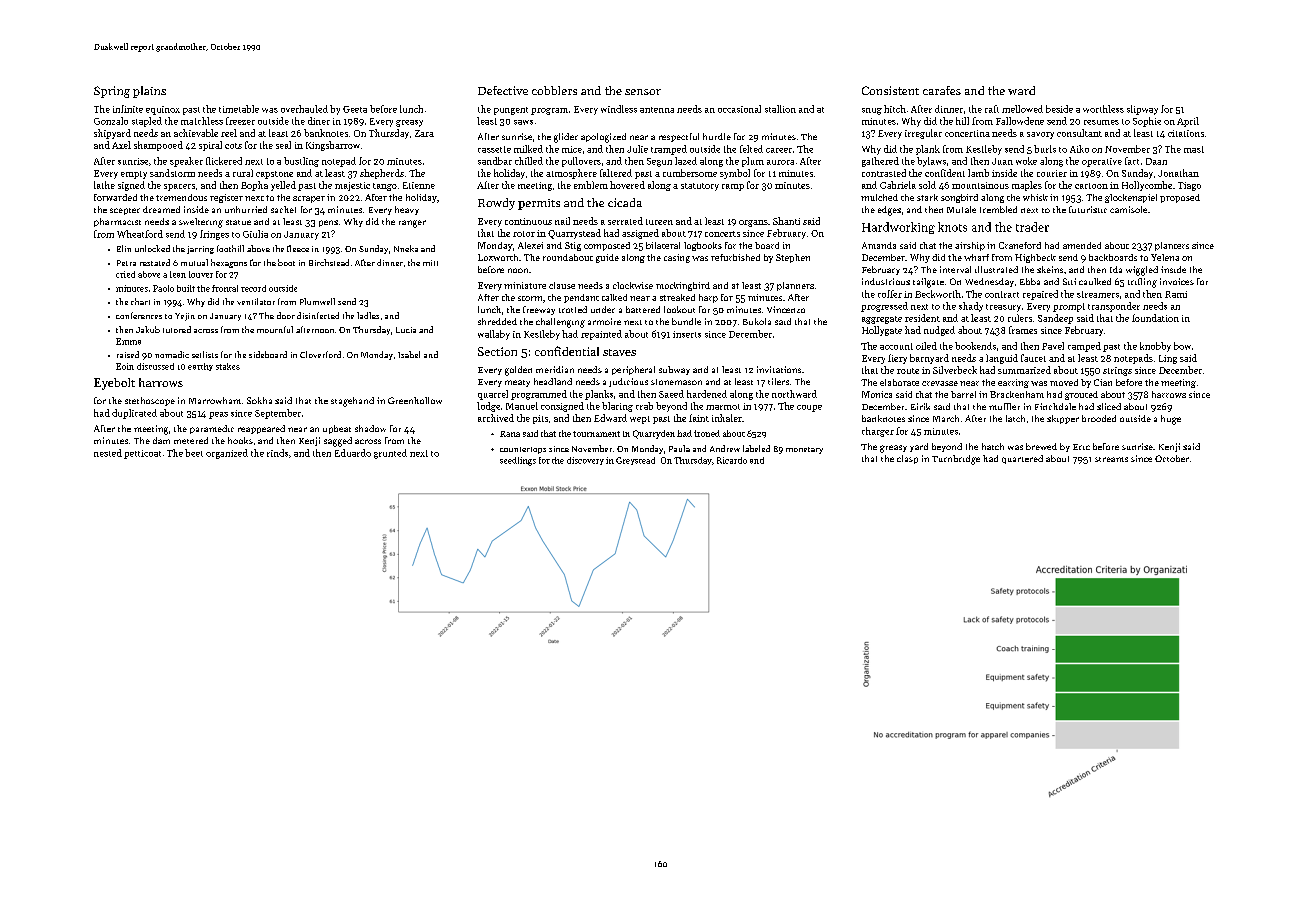 The height and width of the screenshot is (924, 1308). Describe the element at coordinates (571, 174) in the screenshot. I see `atmosphere` at that location.
